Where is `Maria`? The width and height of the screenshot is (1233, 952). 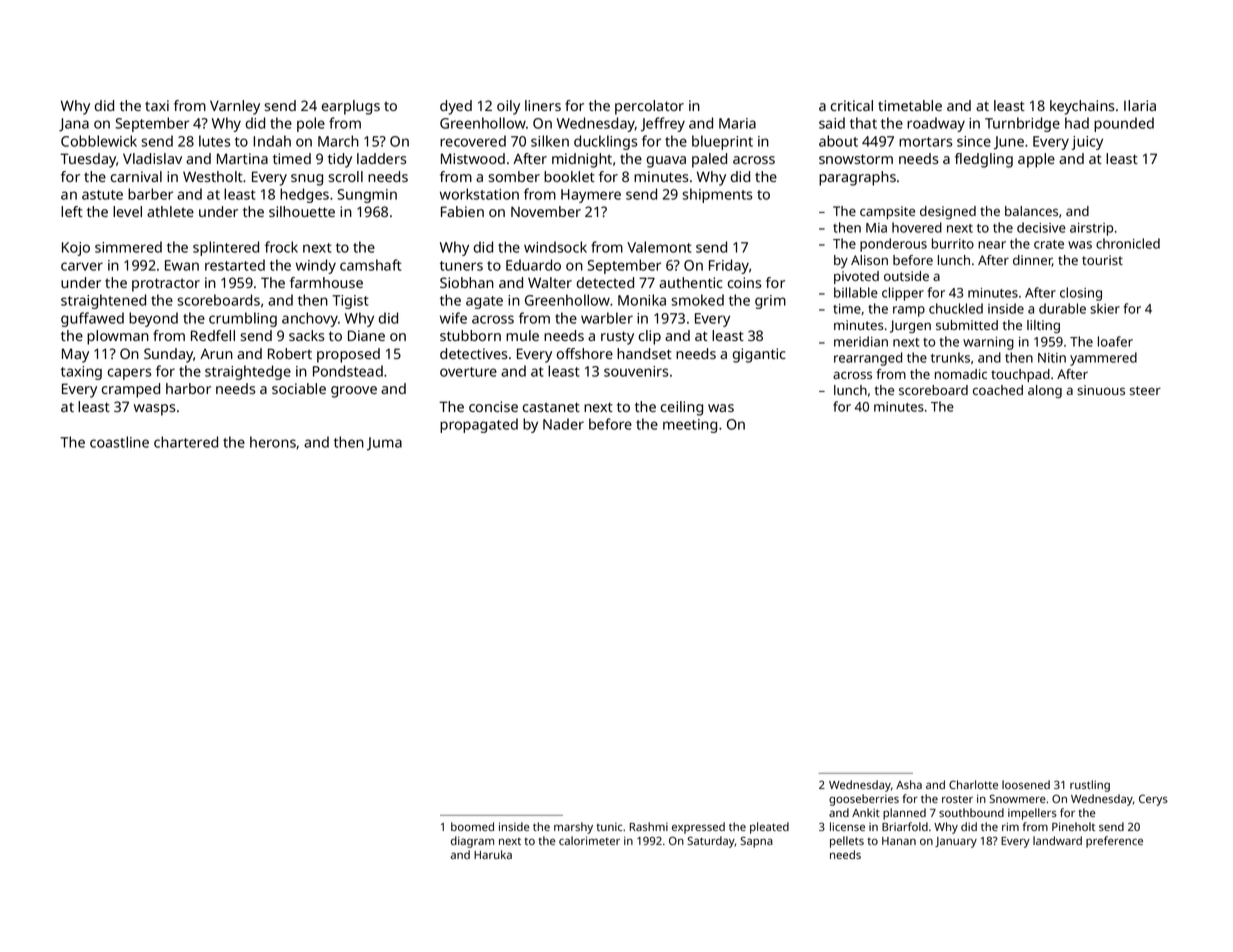 Maria is located at coordinates (737, 123).
